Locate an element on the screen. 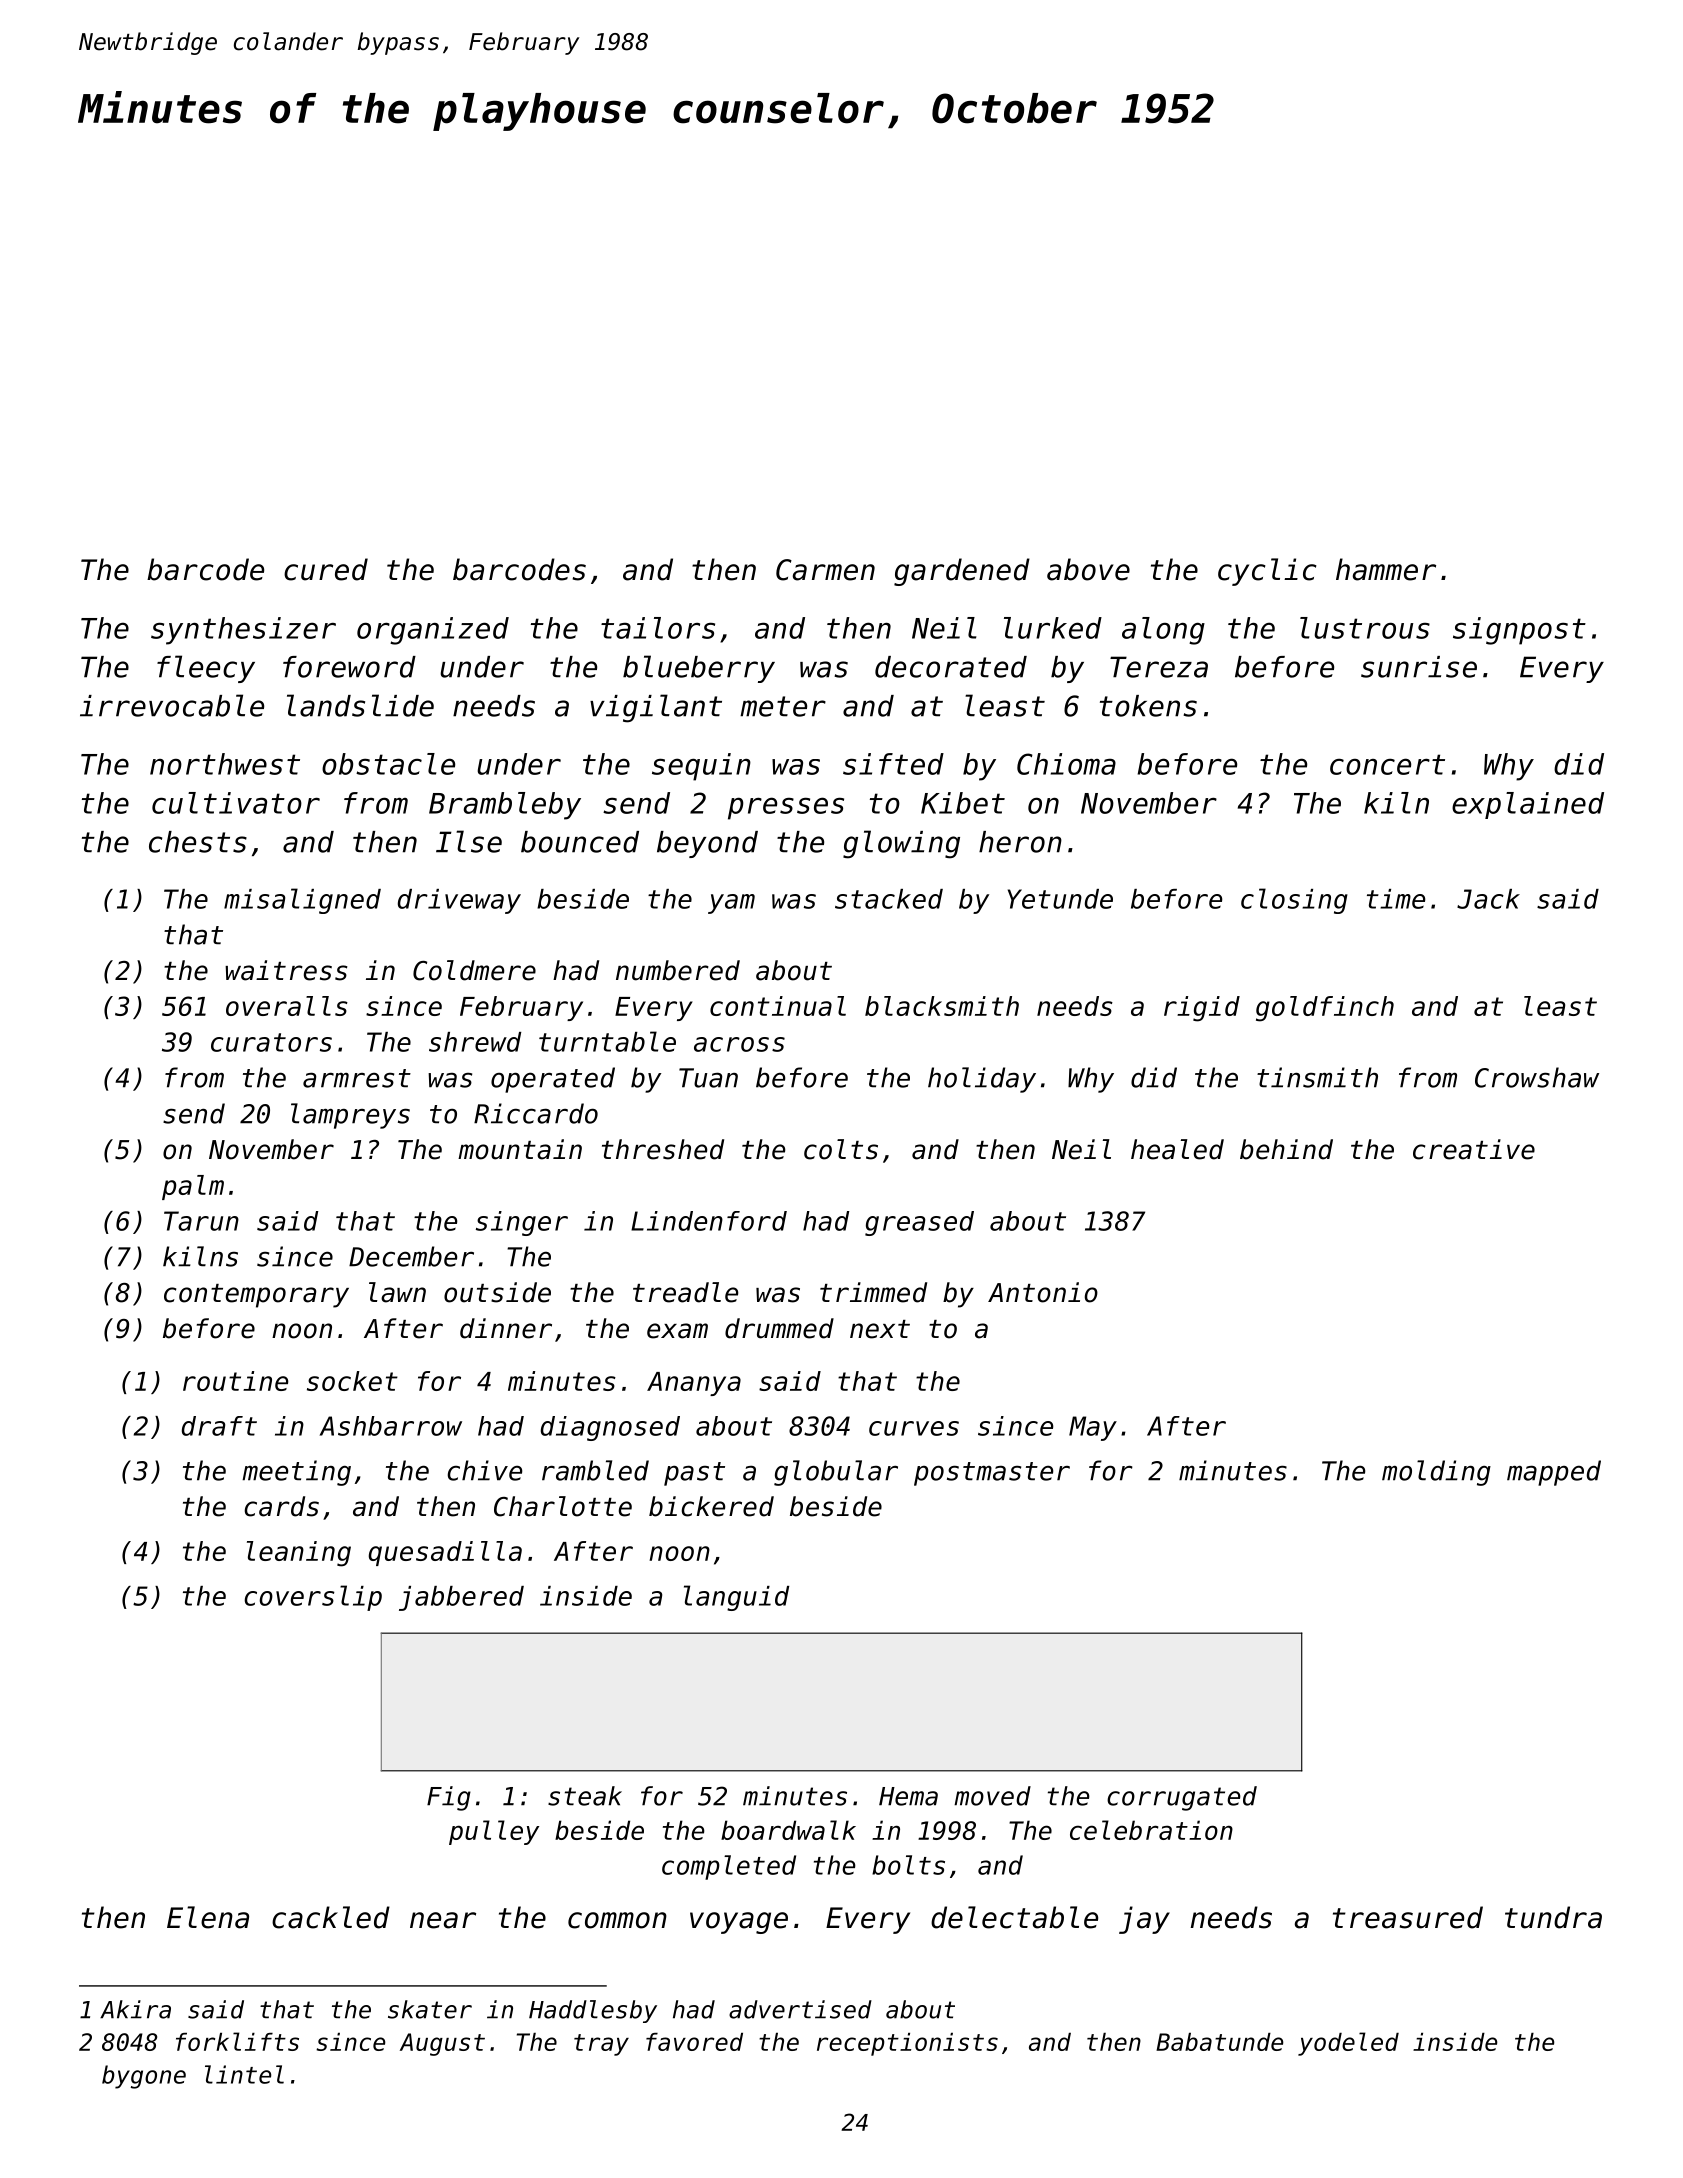  Babatunde is located at coordinates (1219, 2042).
